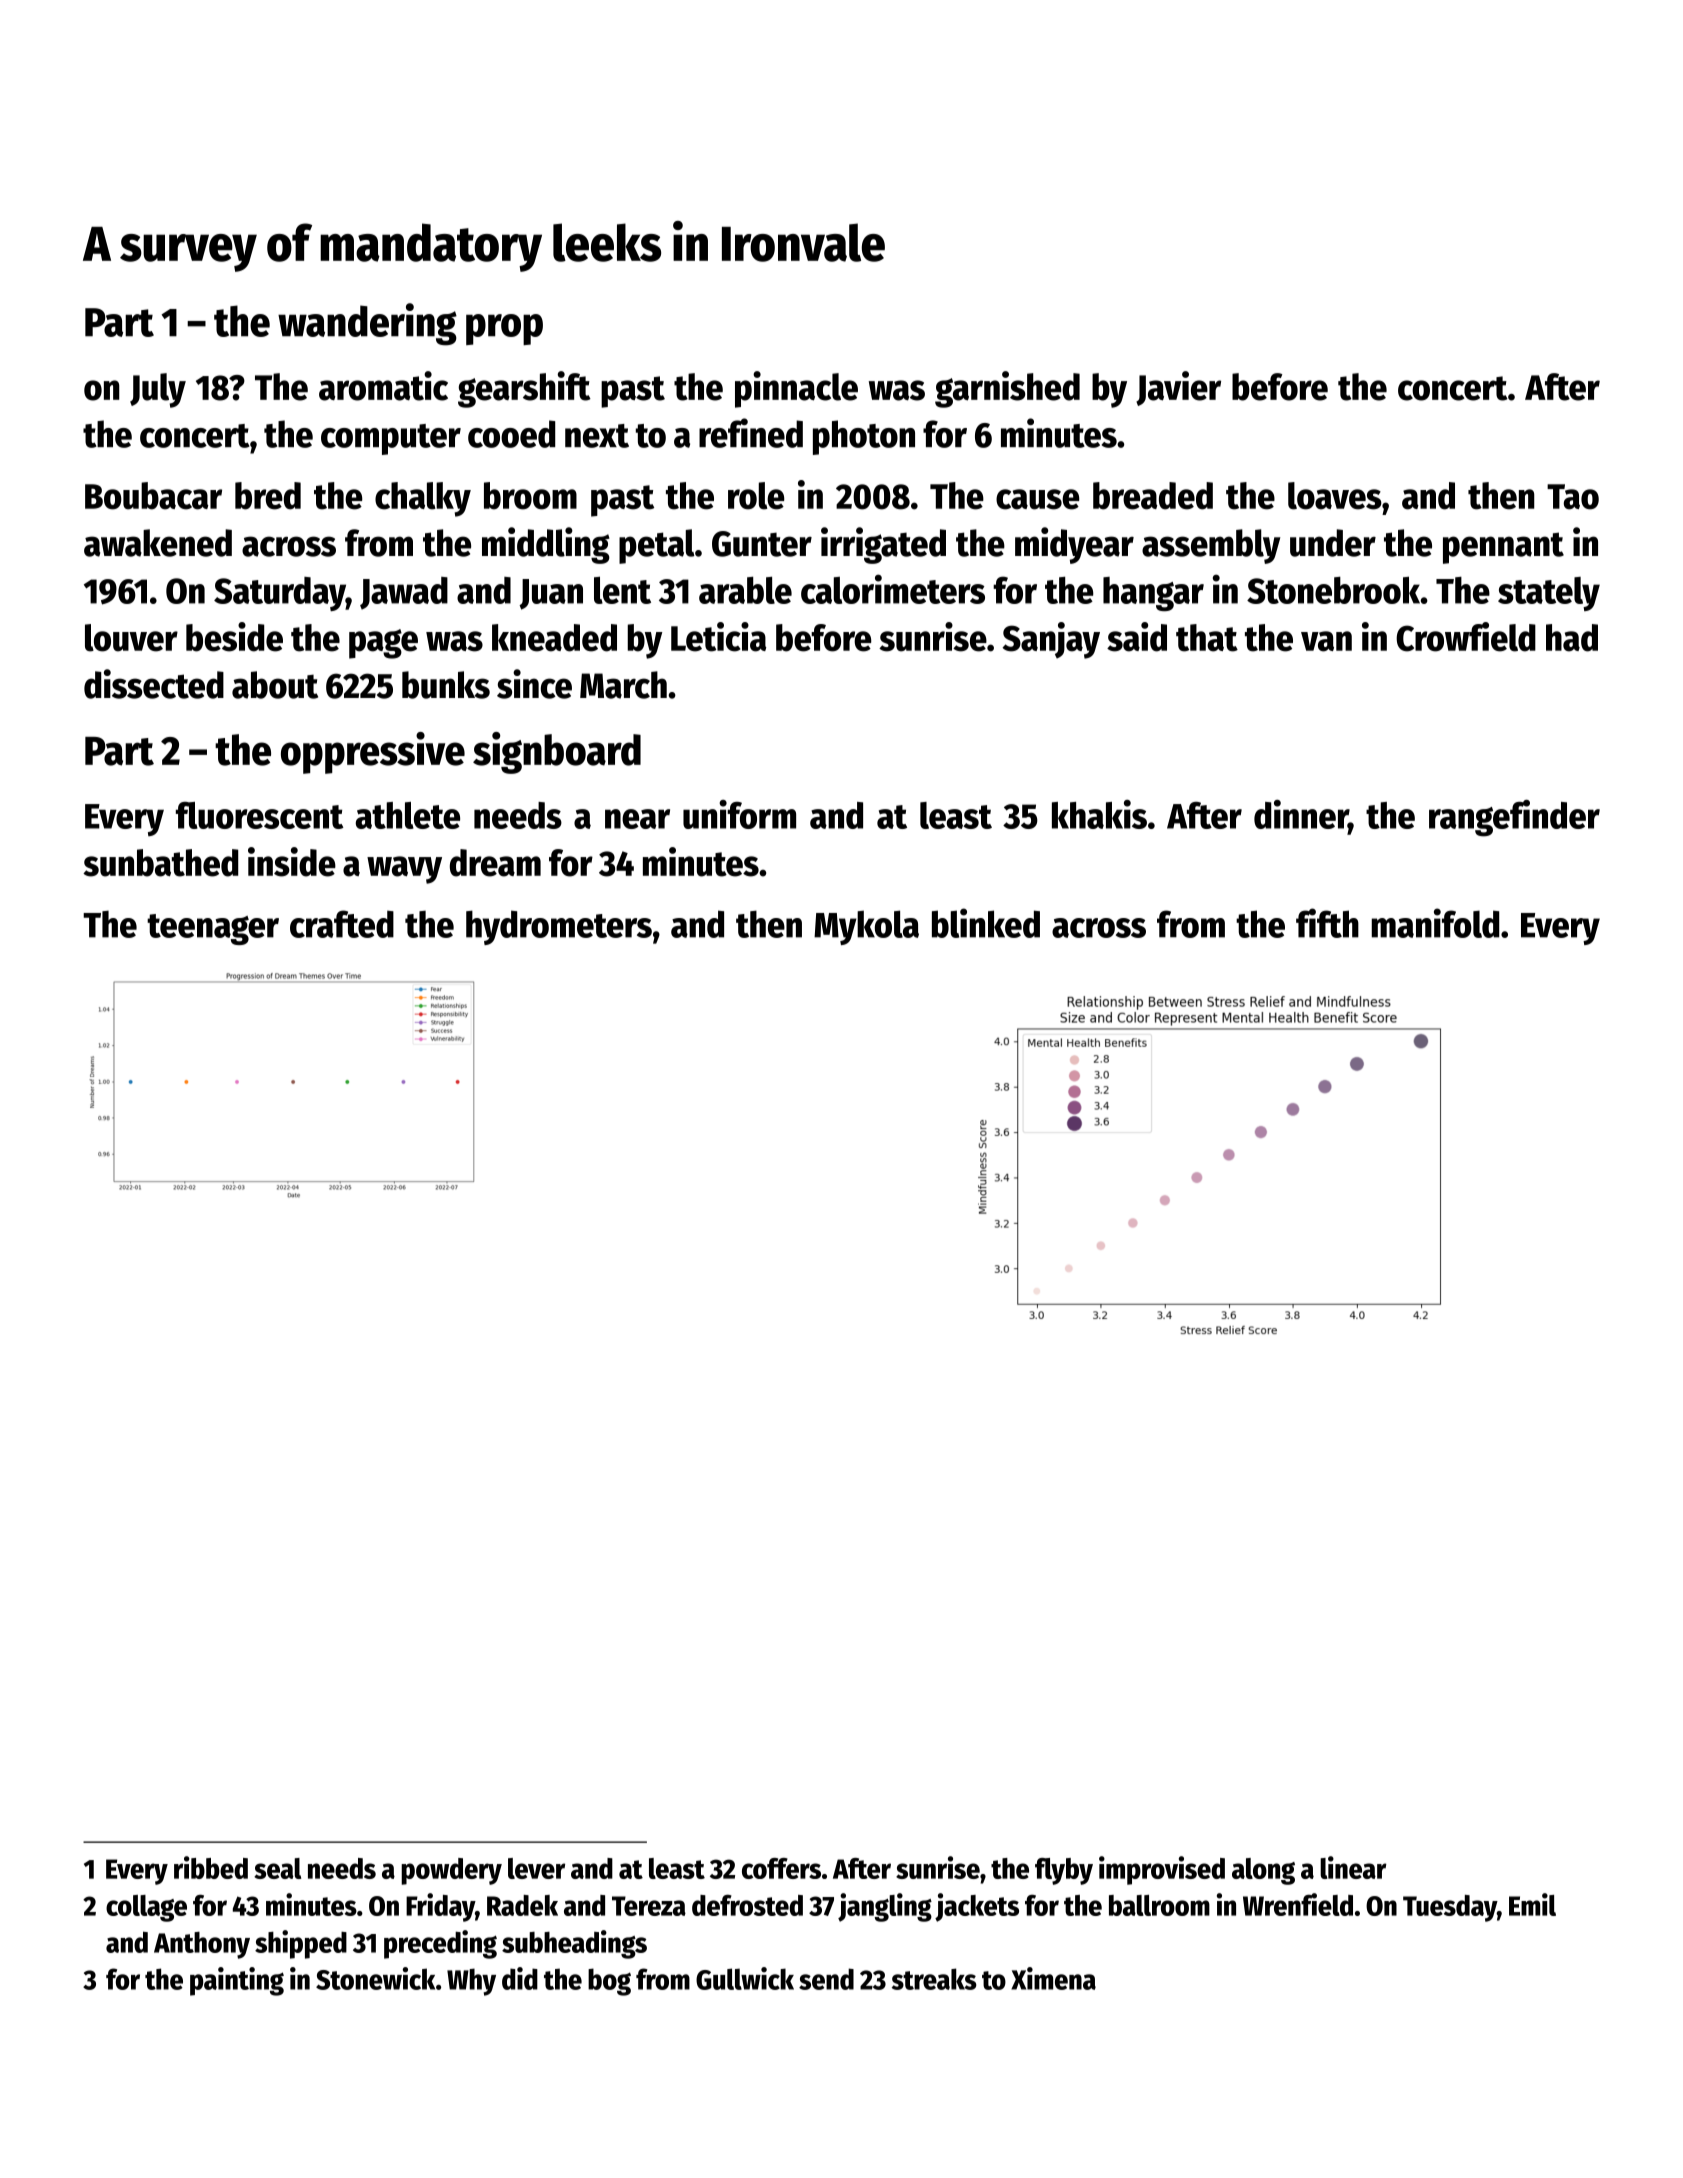  Describe the element at coordinates (986, 923) in the document. I see `blinked` at that location.
